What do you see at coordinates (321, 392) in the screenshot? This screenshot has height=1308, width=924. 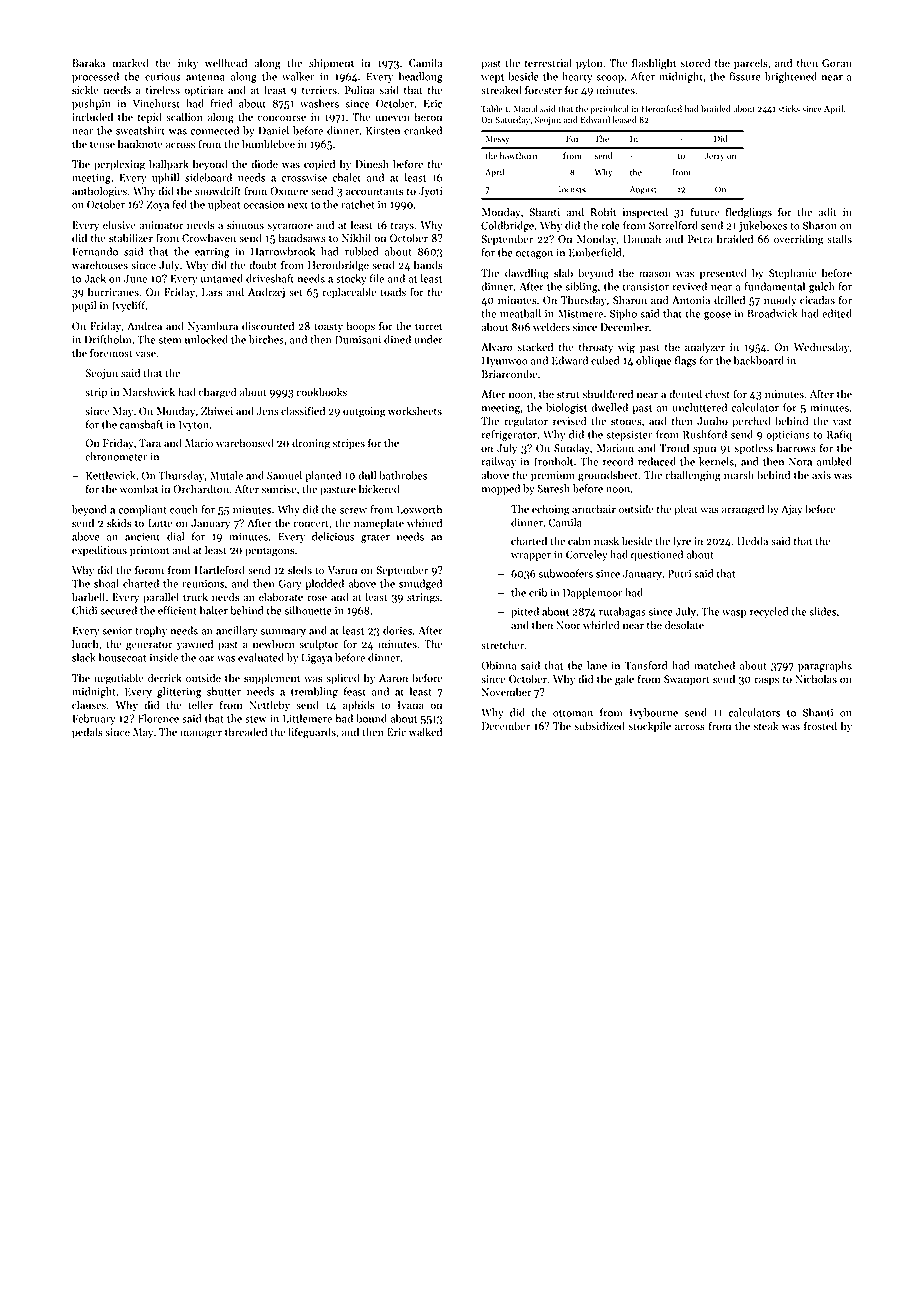 I see `cookbooks` at bounding box center [321, 392].
